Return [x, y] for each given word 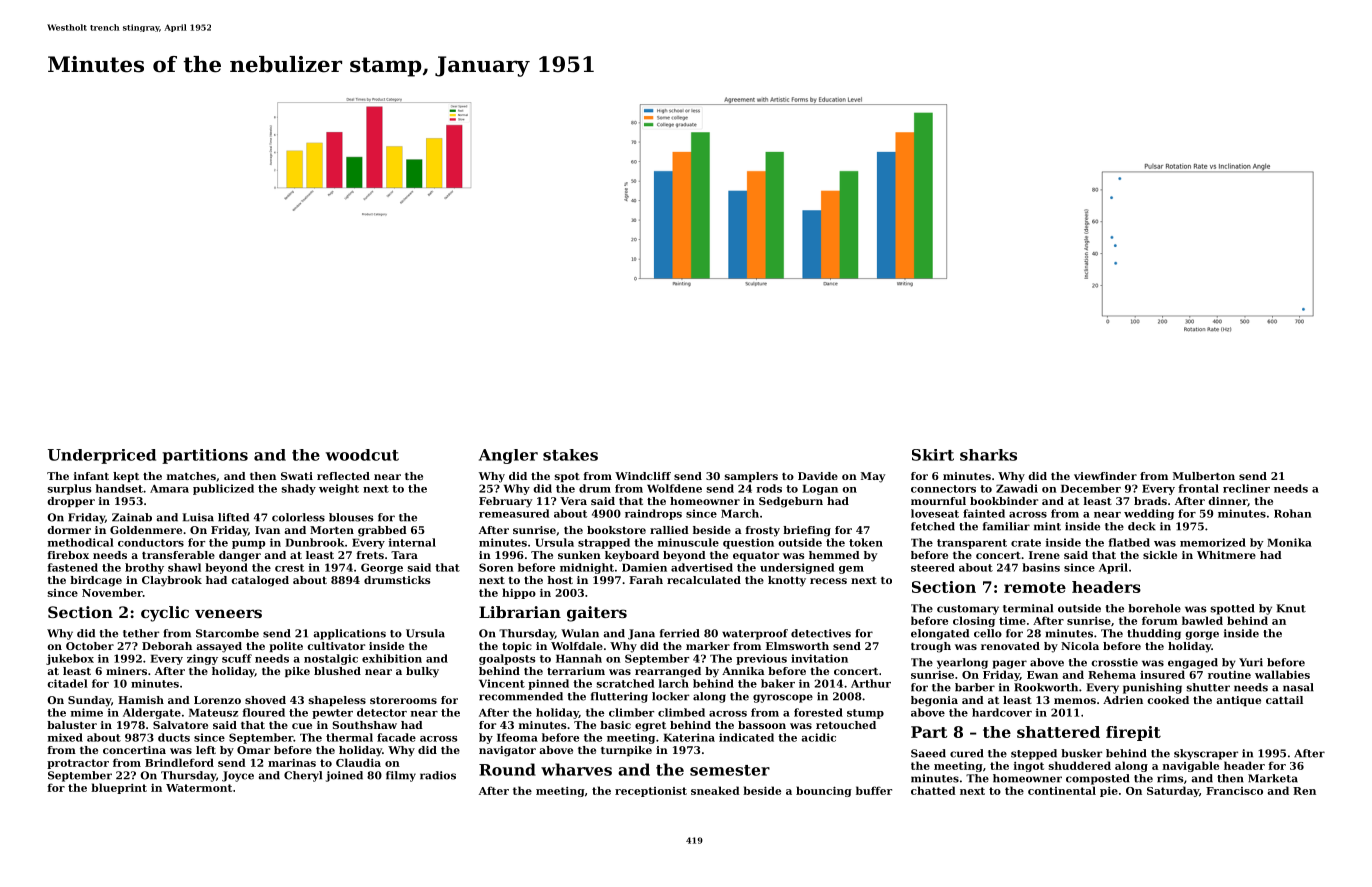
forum [1160, 620]
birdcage [96, 581]
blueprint [119, 788]
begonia [934, 701]
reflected [343, 476]
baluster [72, 725]
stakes [570, 455]
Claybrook [172, 581]
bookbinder [1004, 501]
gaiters [597, 614]
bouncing [824, 791]
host [560, 580]
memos [1075, 701]
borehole [1154, 608]
